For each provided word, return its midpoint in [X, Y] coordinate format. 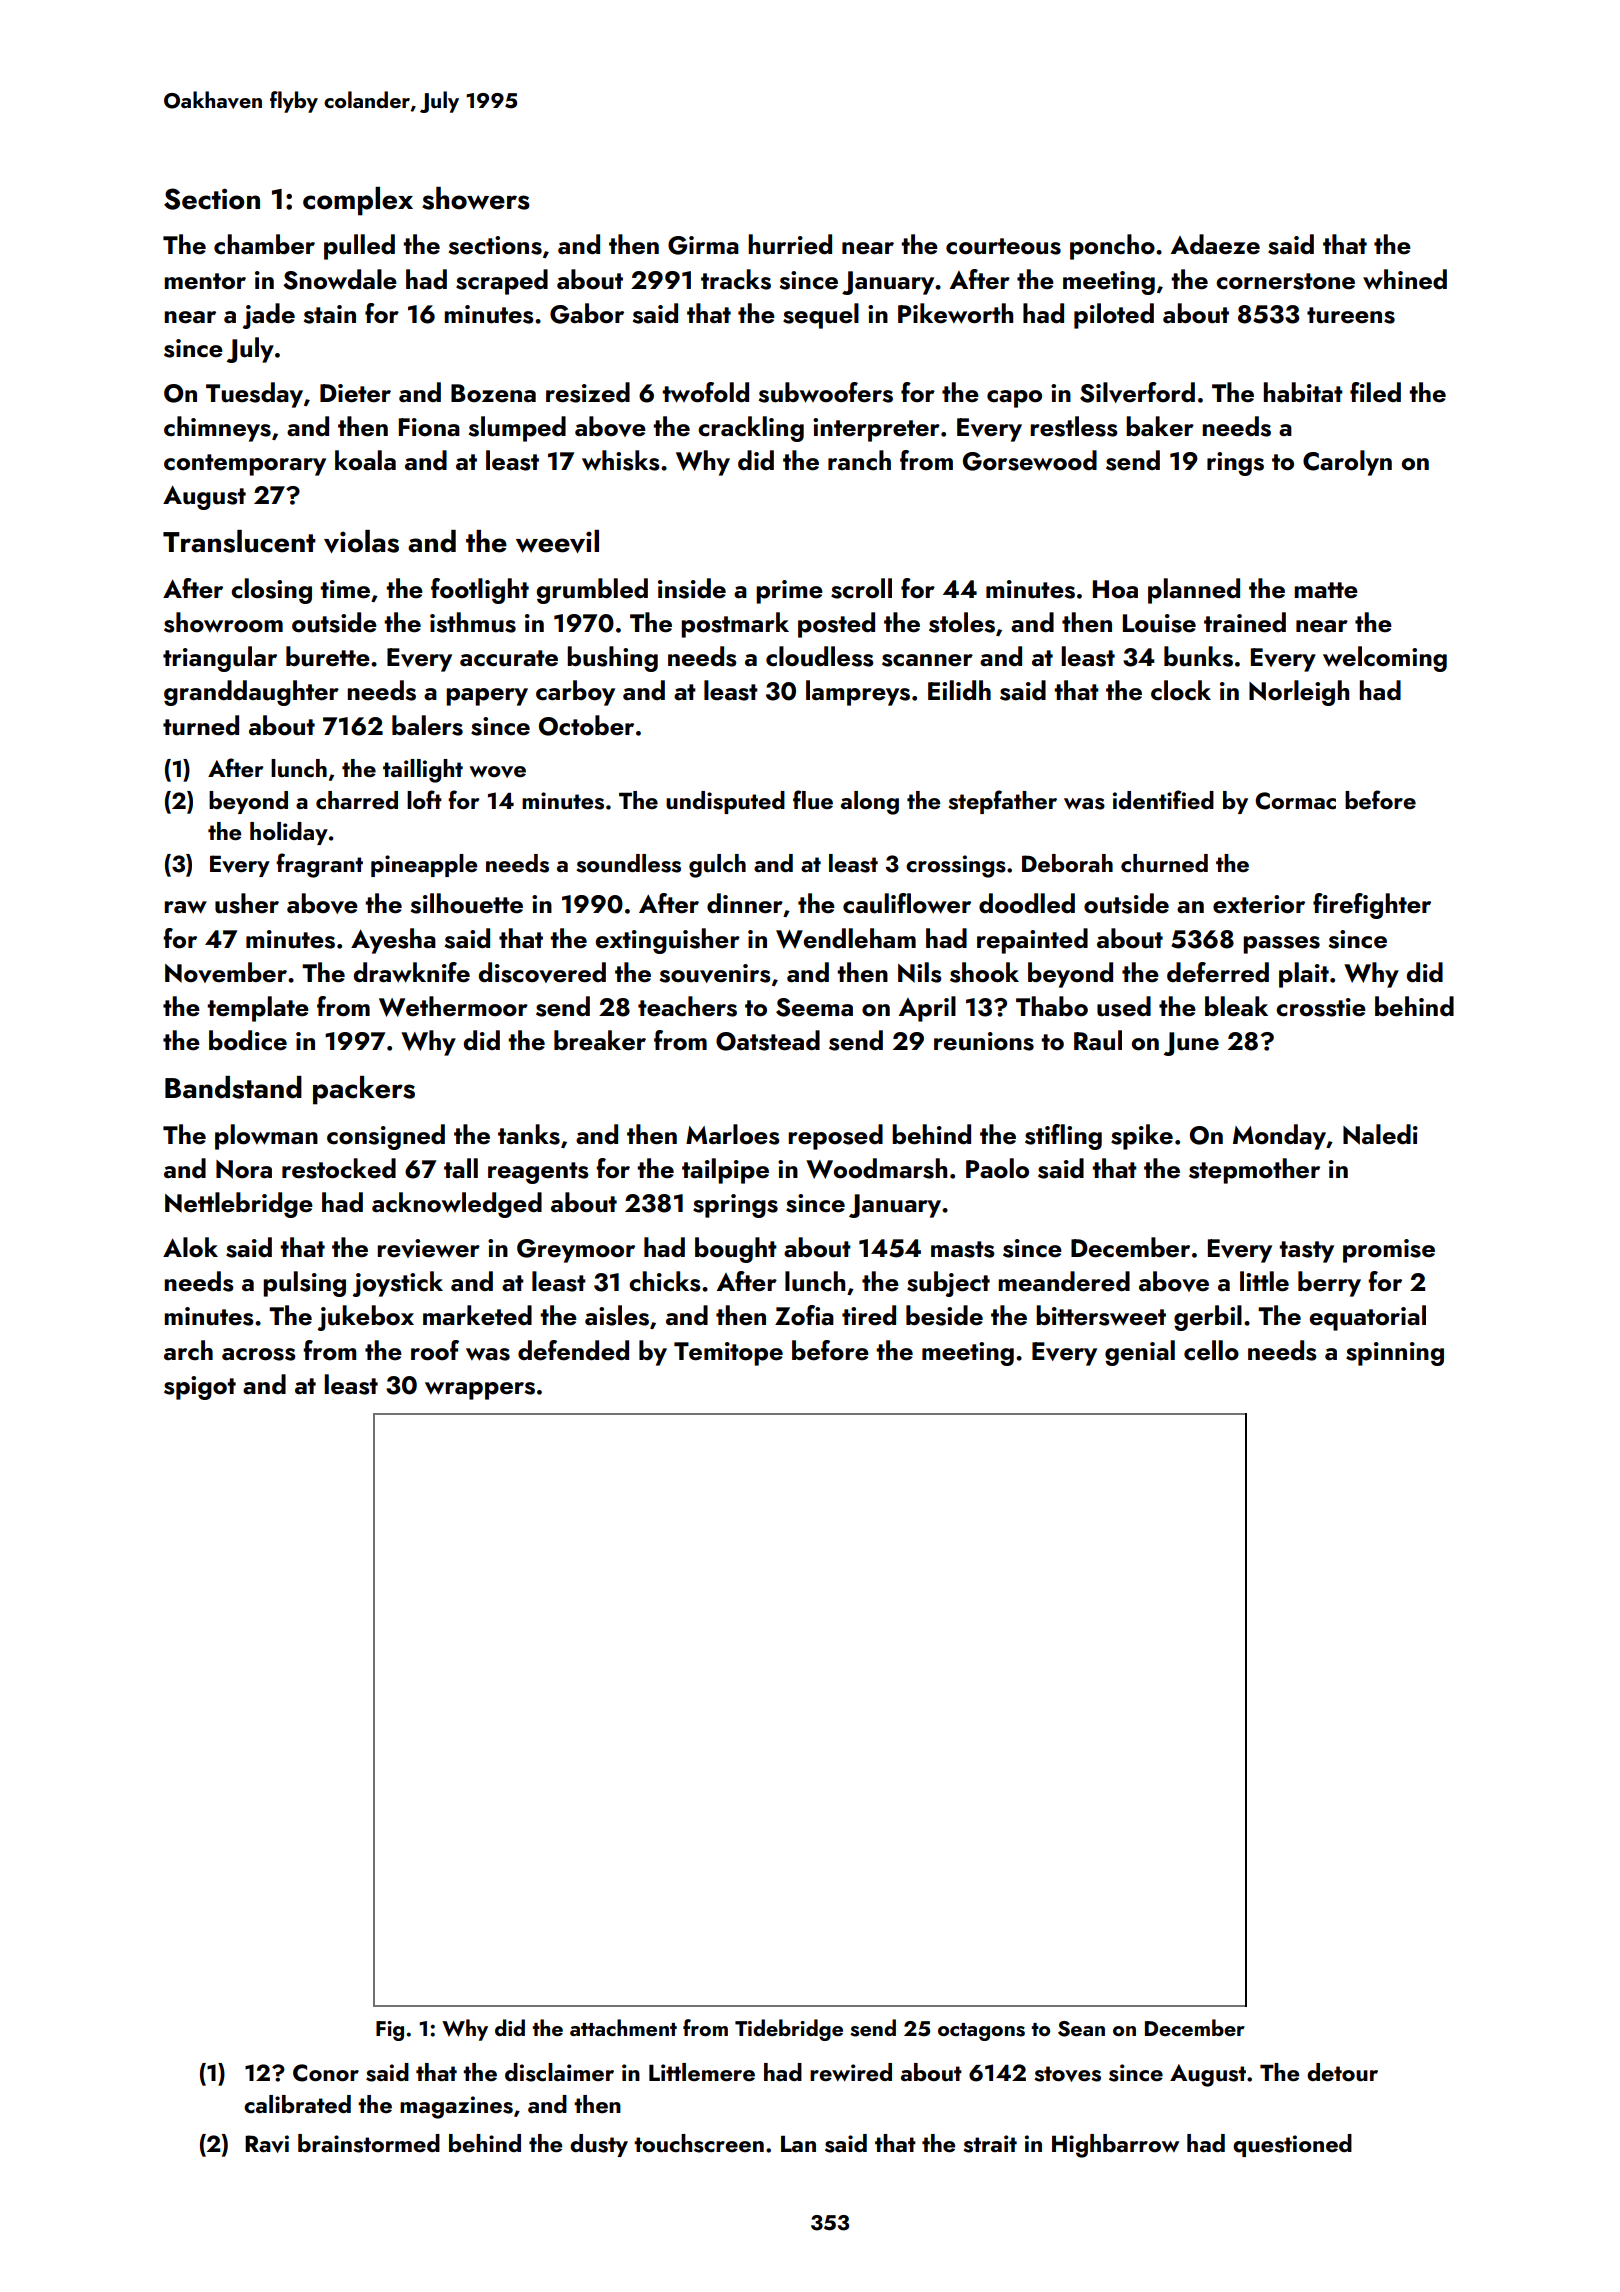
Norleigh [1299, 693]
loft [424, 799]
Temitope [728, 1354]
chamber [264, 244]
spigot [200, 1388]
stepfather [1002, 802]
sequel [821, 316]
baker [1160, 426]
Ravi [267, 2144]
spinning [1395, 1354]
